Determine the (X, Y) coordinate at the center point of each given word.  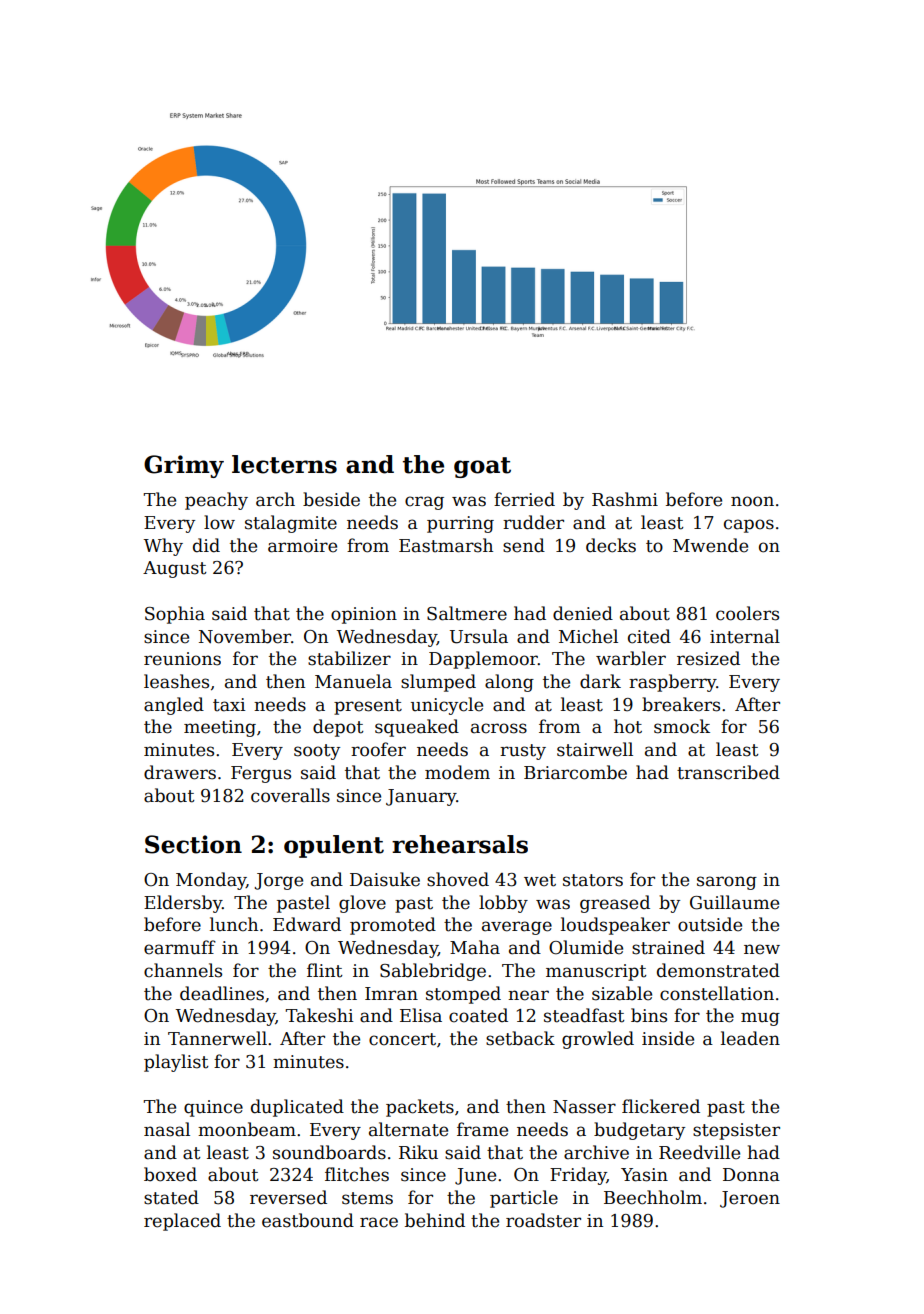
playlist (176, 1063)
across (499, 728)
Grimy (184, 466)
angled (174, 706)
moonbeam (247, 1129)
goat (482, 467)
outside (710, 924)
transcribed (728, 772)
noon (752, 501)
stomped (463, 995)
